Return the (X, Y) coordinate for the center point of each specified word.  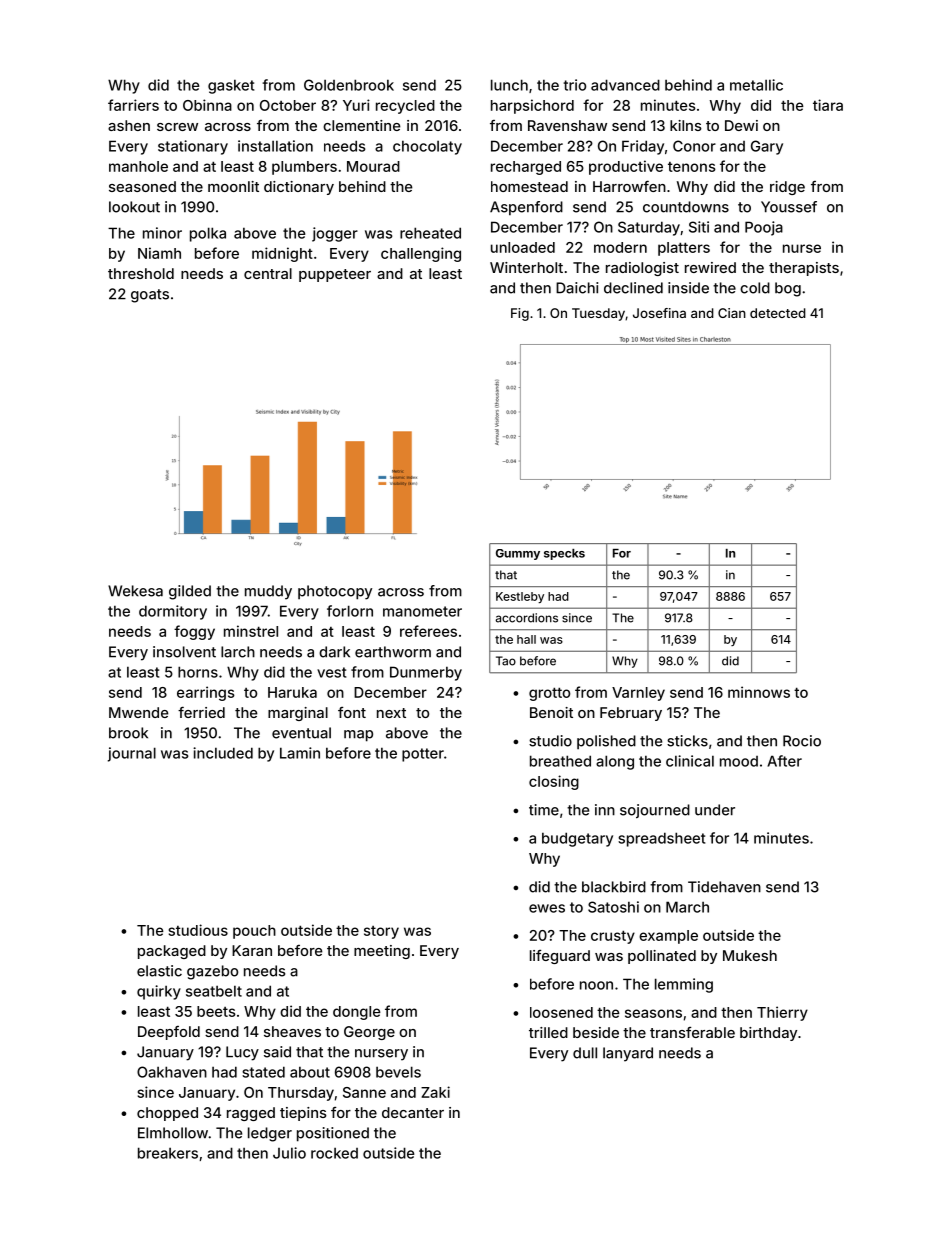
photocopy (335, 592)
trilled (548, 1032)
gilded (190, 592)
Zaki (435, 1092)
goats (150, 296)
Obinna (207, 105)
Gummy (518, 554)
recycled (405, 107)
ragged (251, 1114)
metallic (756, 85)
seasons (653, 1013)
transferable (692, 1032)
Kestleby (520, 597)
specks (564, 554)
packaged (172, 952)
